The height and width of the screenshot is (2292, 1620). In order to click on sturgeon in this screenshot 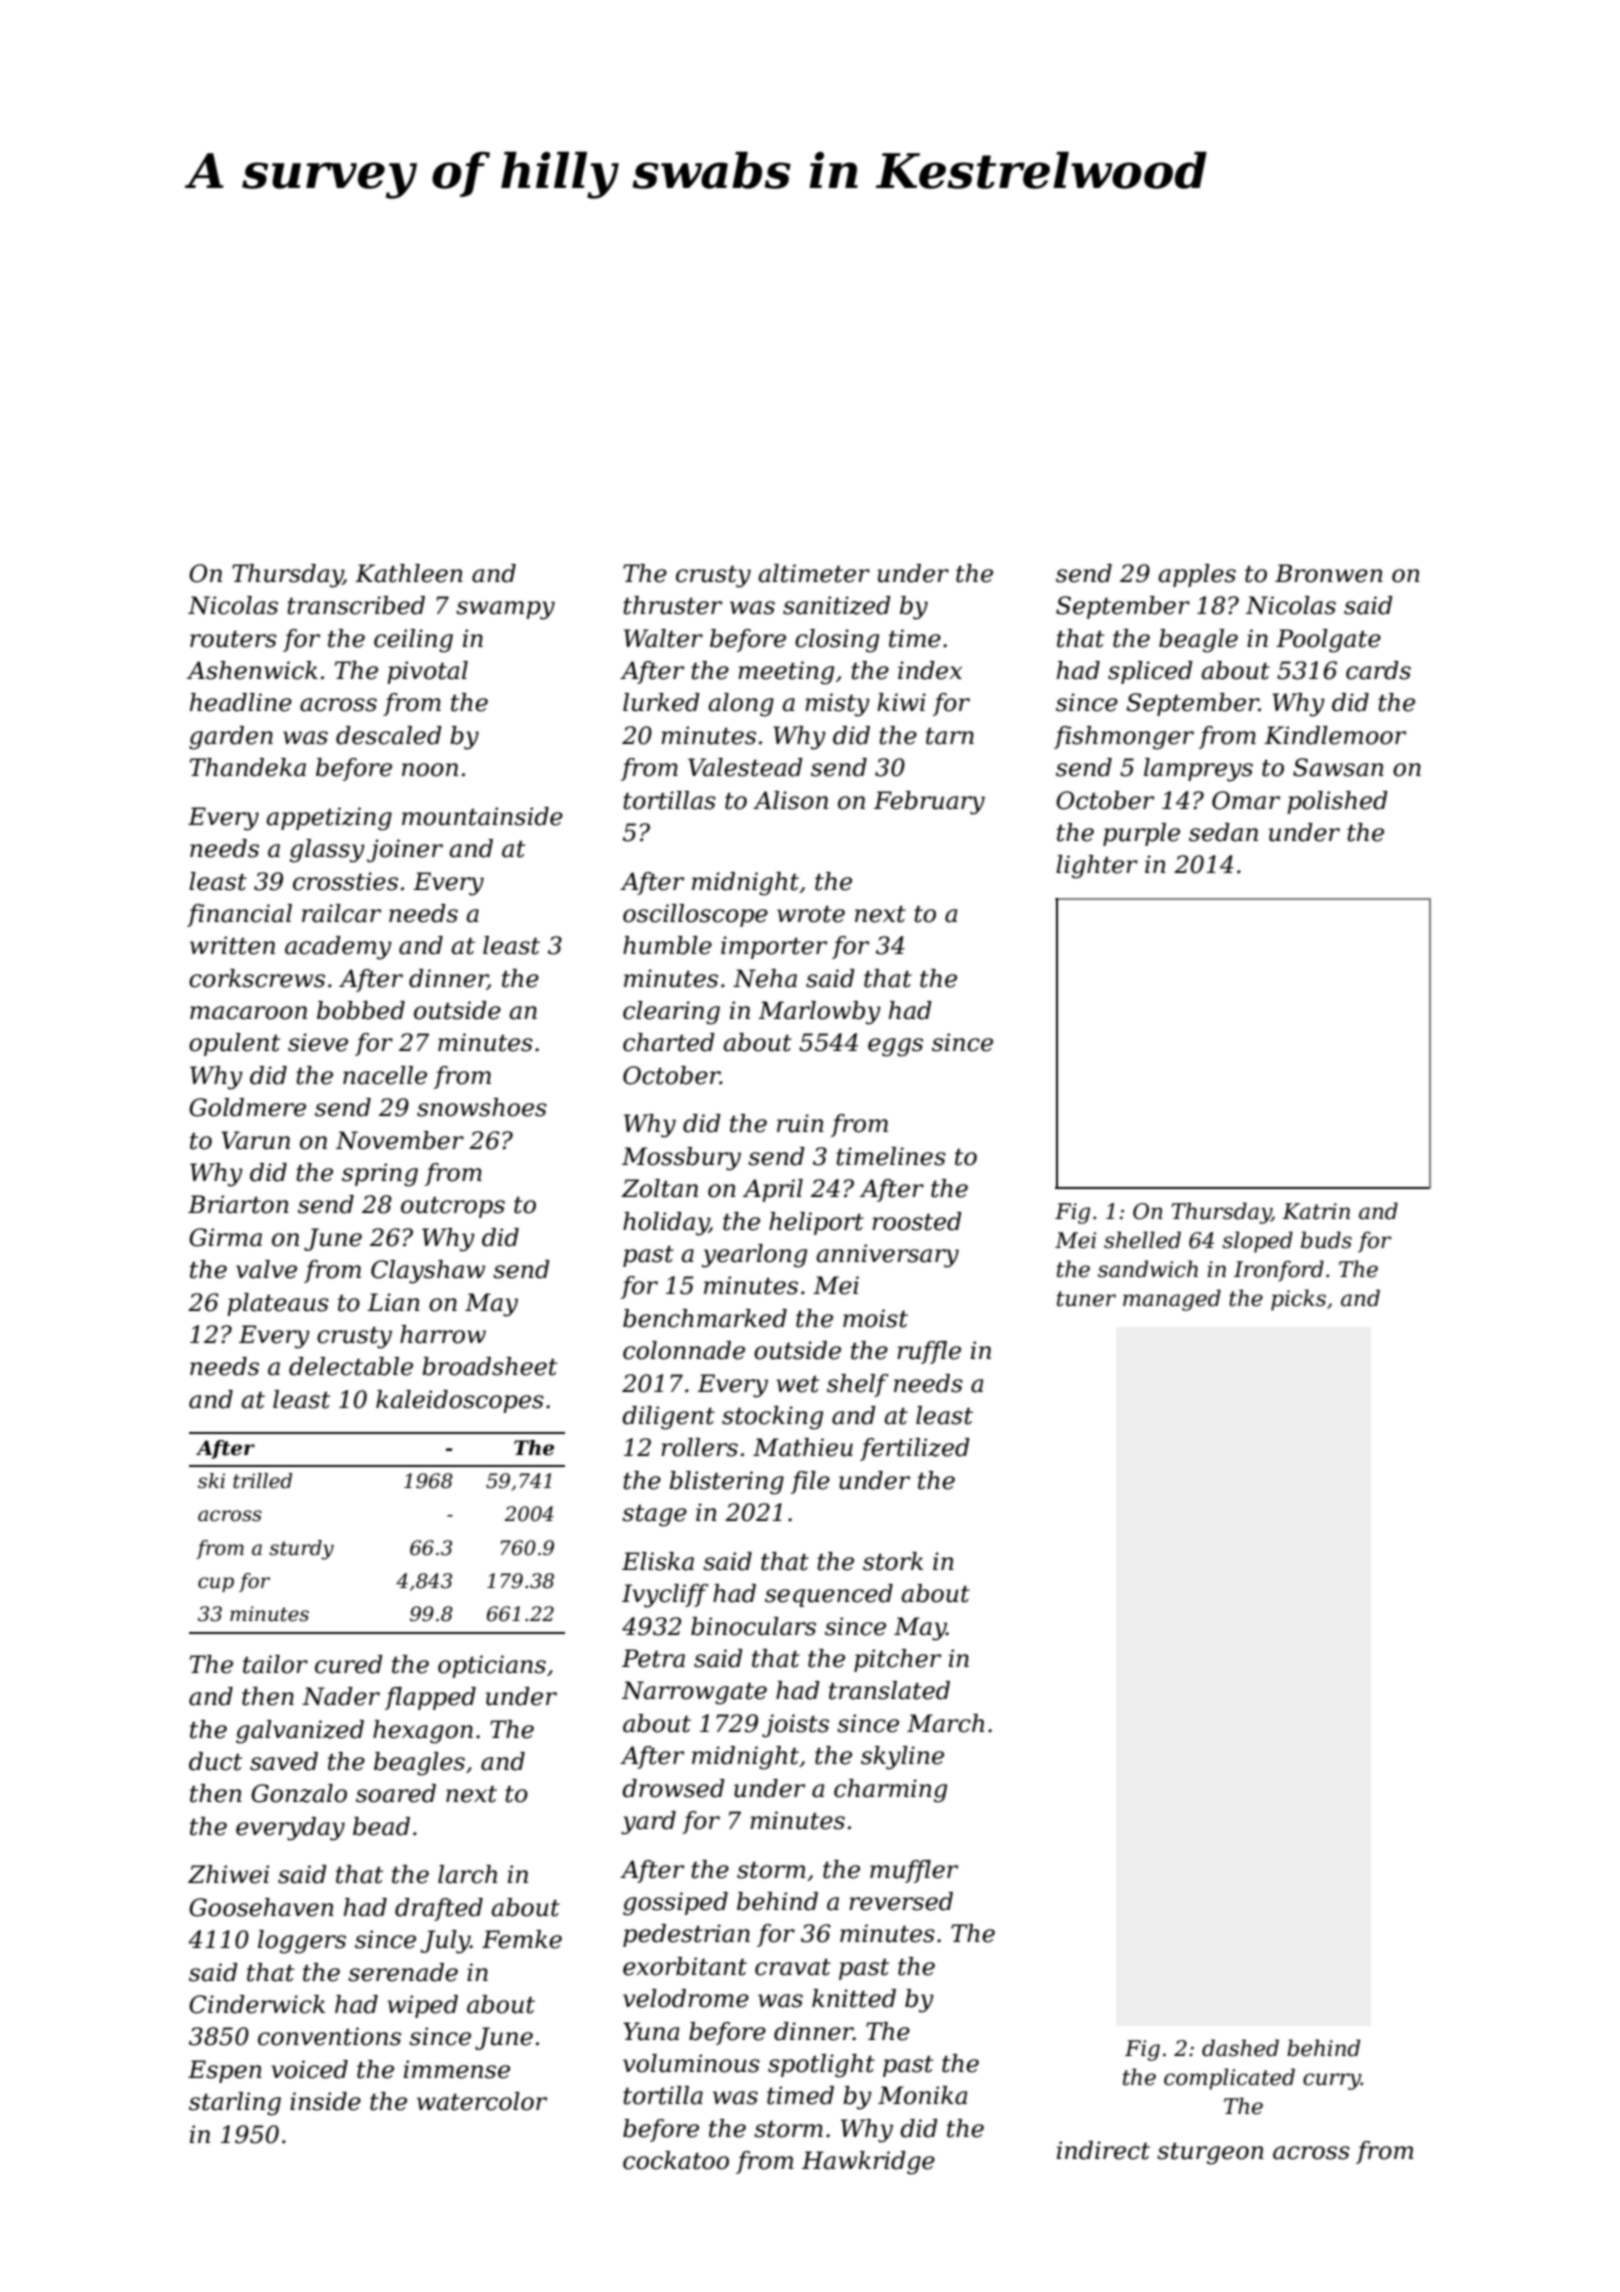, I will do `click(1210, 2154)`.
